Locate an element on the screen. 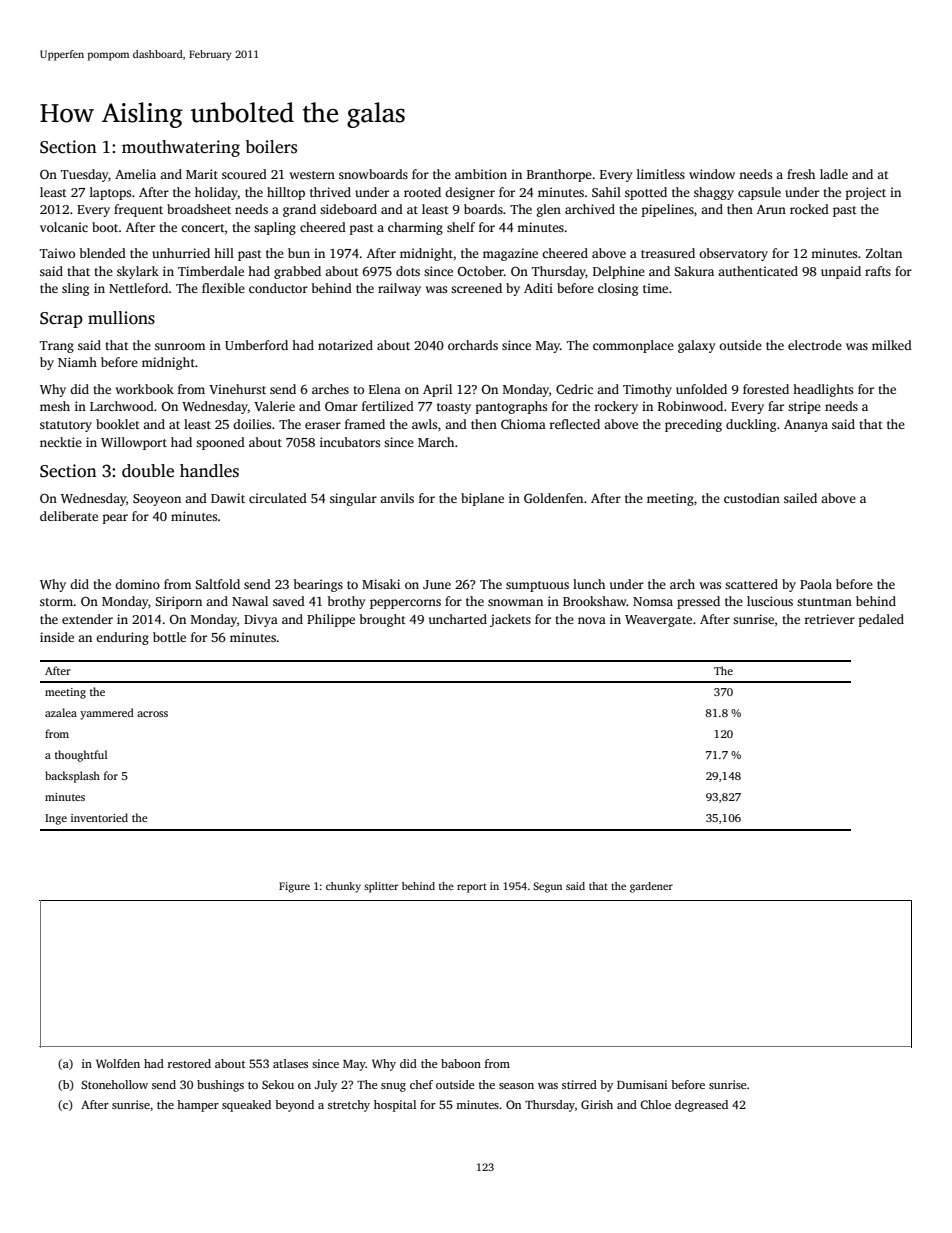 This screenshot has width=952, height=1233. degreased is located at coordinates (701, 1106).
